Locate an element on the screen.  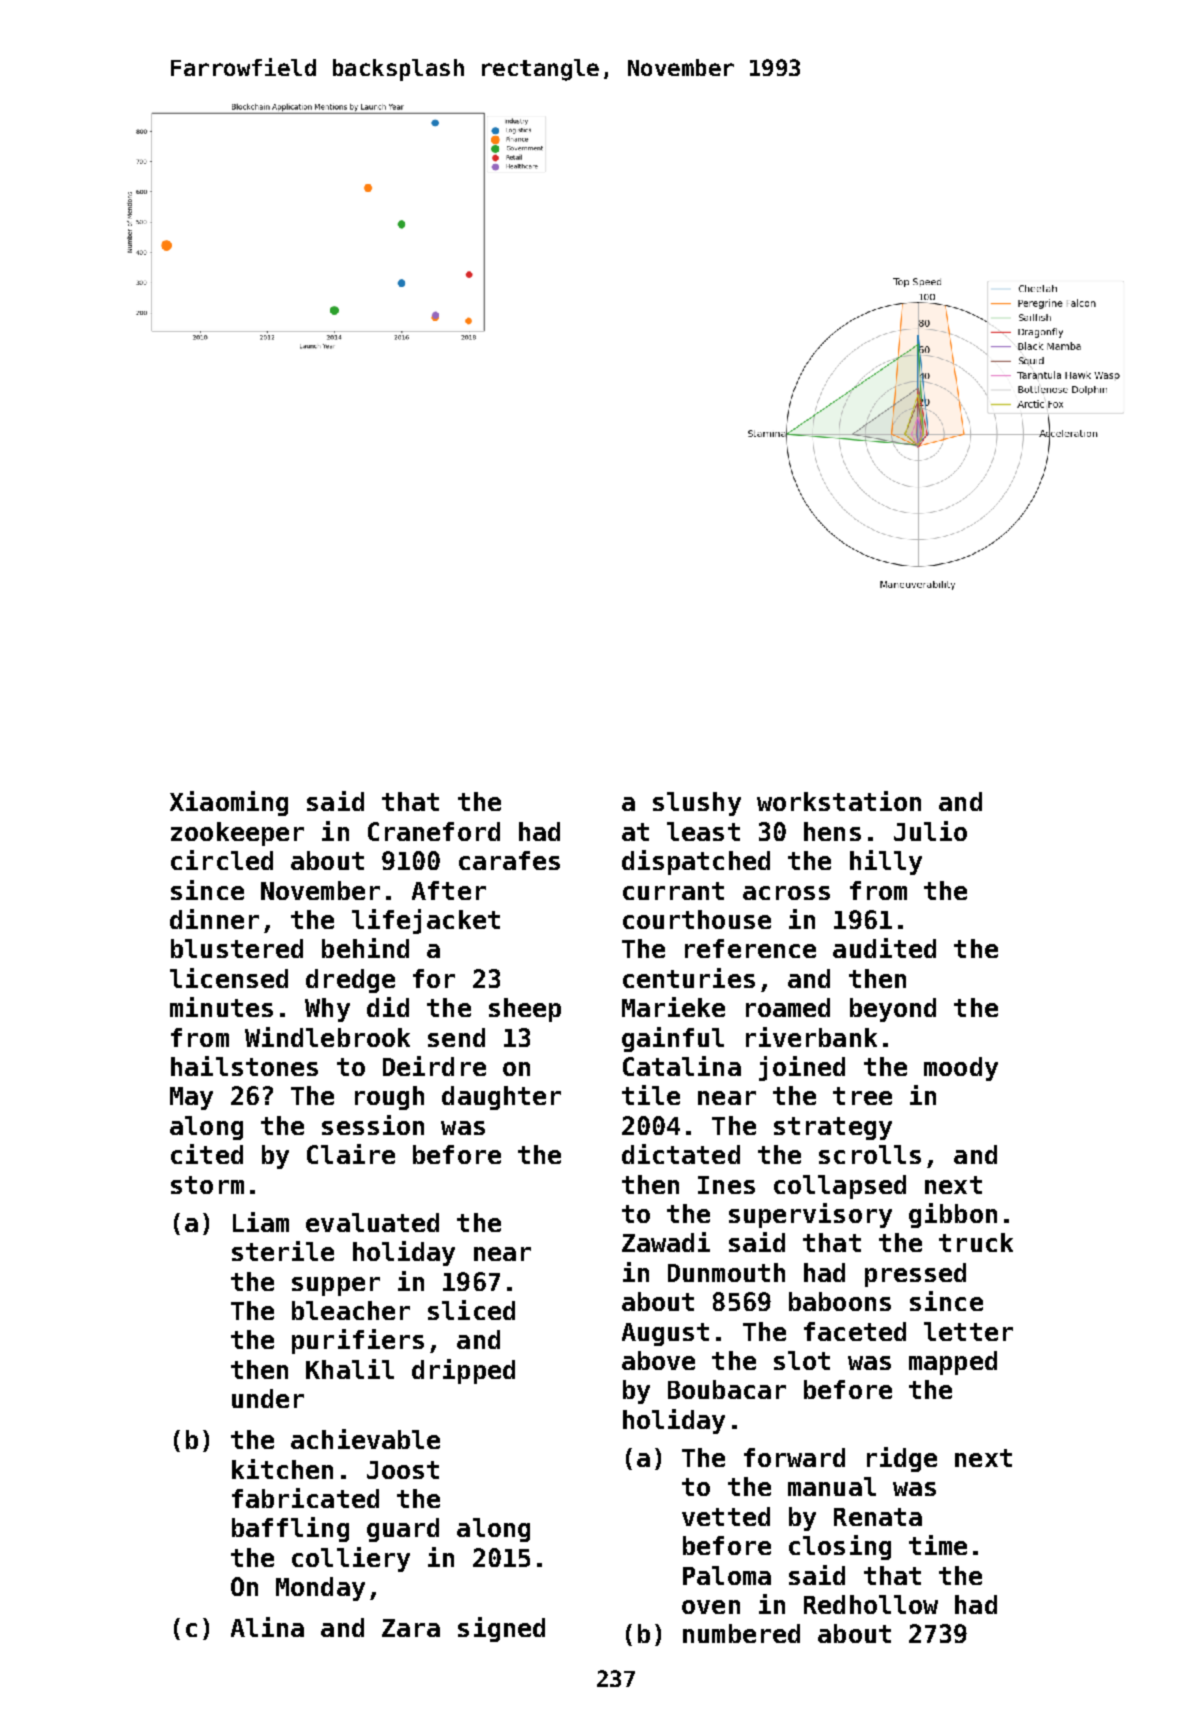
evaluated is located at coordinates (372, 1222).
